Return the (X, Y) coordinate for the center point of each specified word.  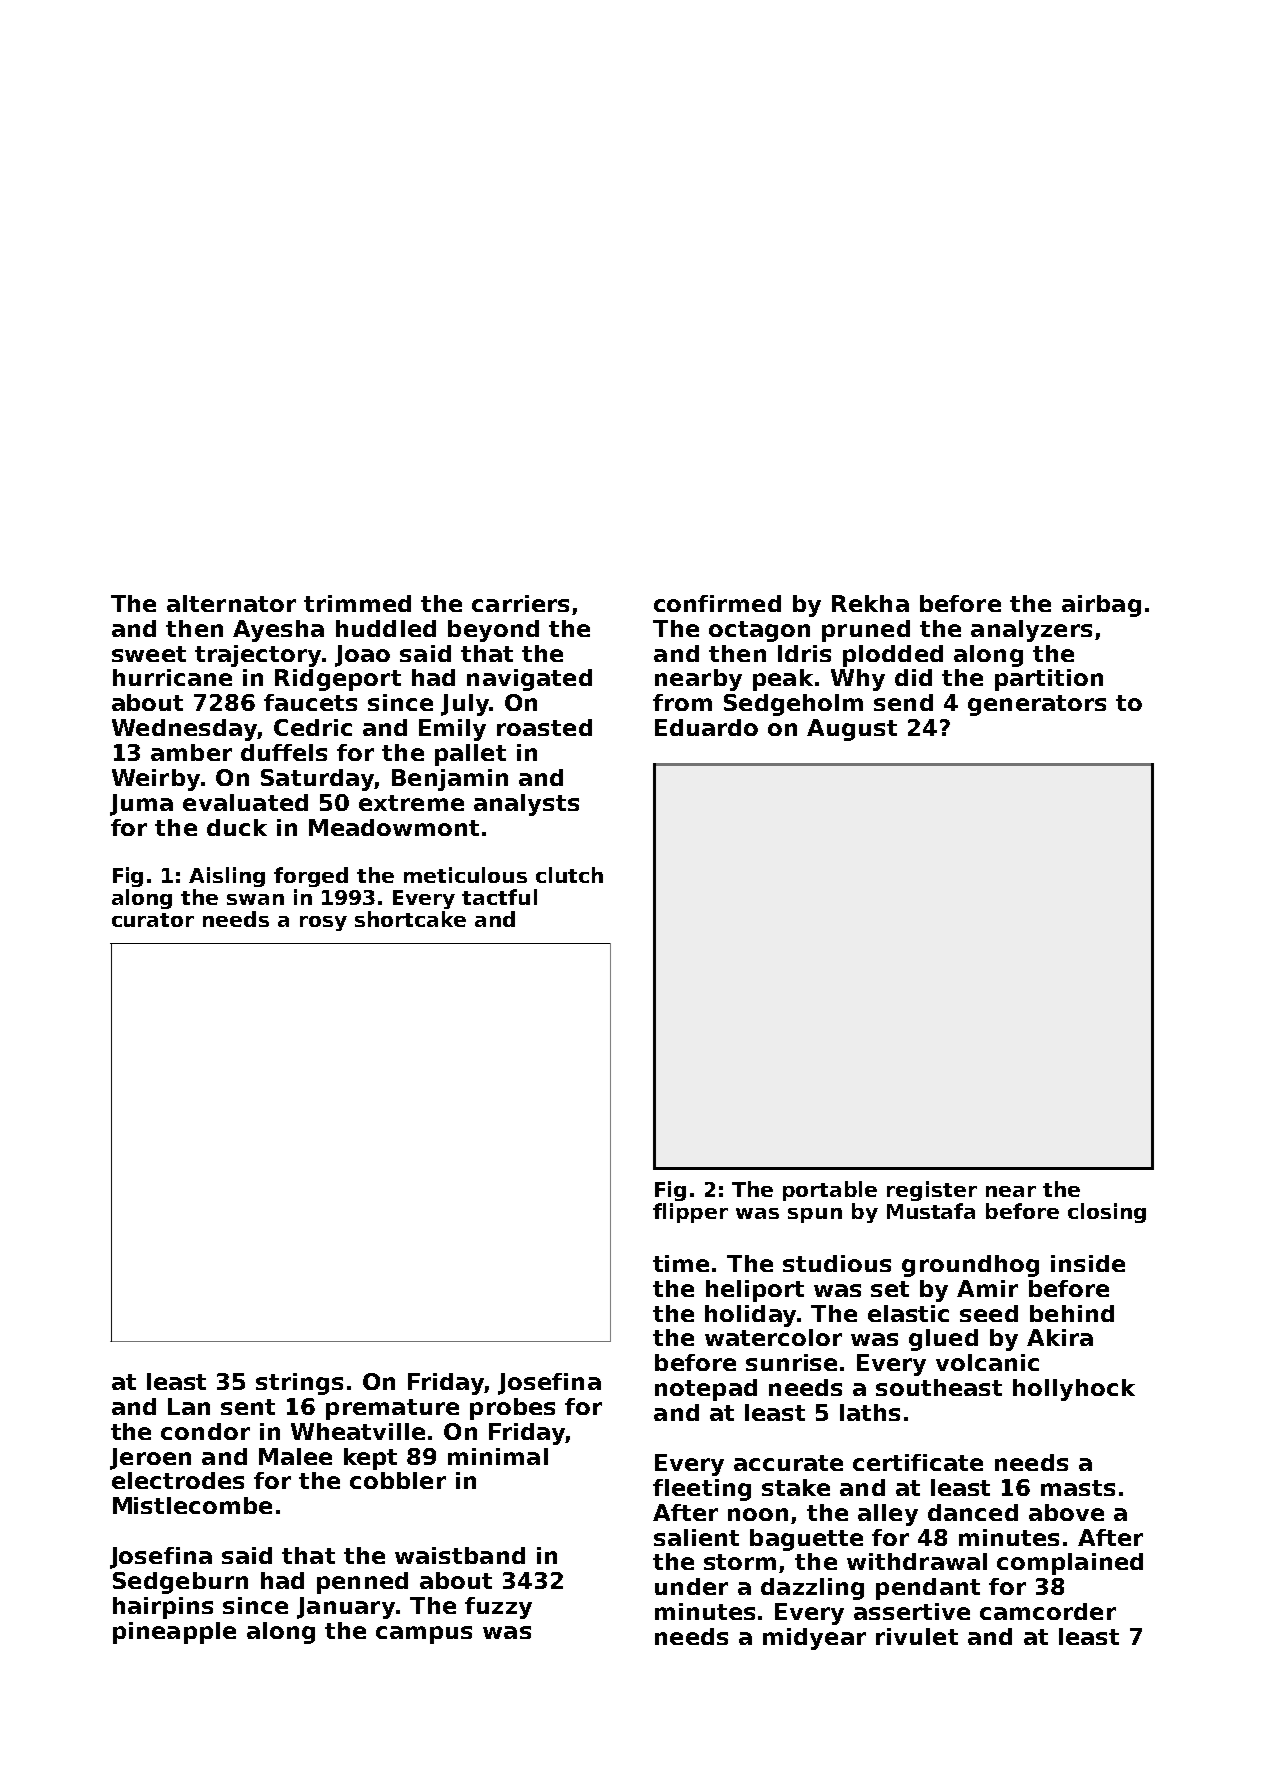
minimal (498, 1456)
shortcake (410, 919)
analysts (526, 805)
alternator (231, 603)
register (932, 1191)
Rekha (870, 603)
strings (299, 1384)
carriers (520, 603)
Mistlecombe (192, 1505)
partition (1049, 680)
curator (153, 920)
